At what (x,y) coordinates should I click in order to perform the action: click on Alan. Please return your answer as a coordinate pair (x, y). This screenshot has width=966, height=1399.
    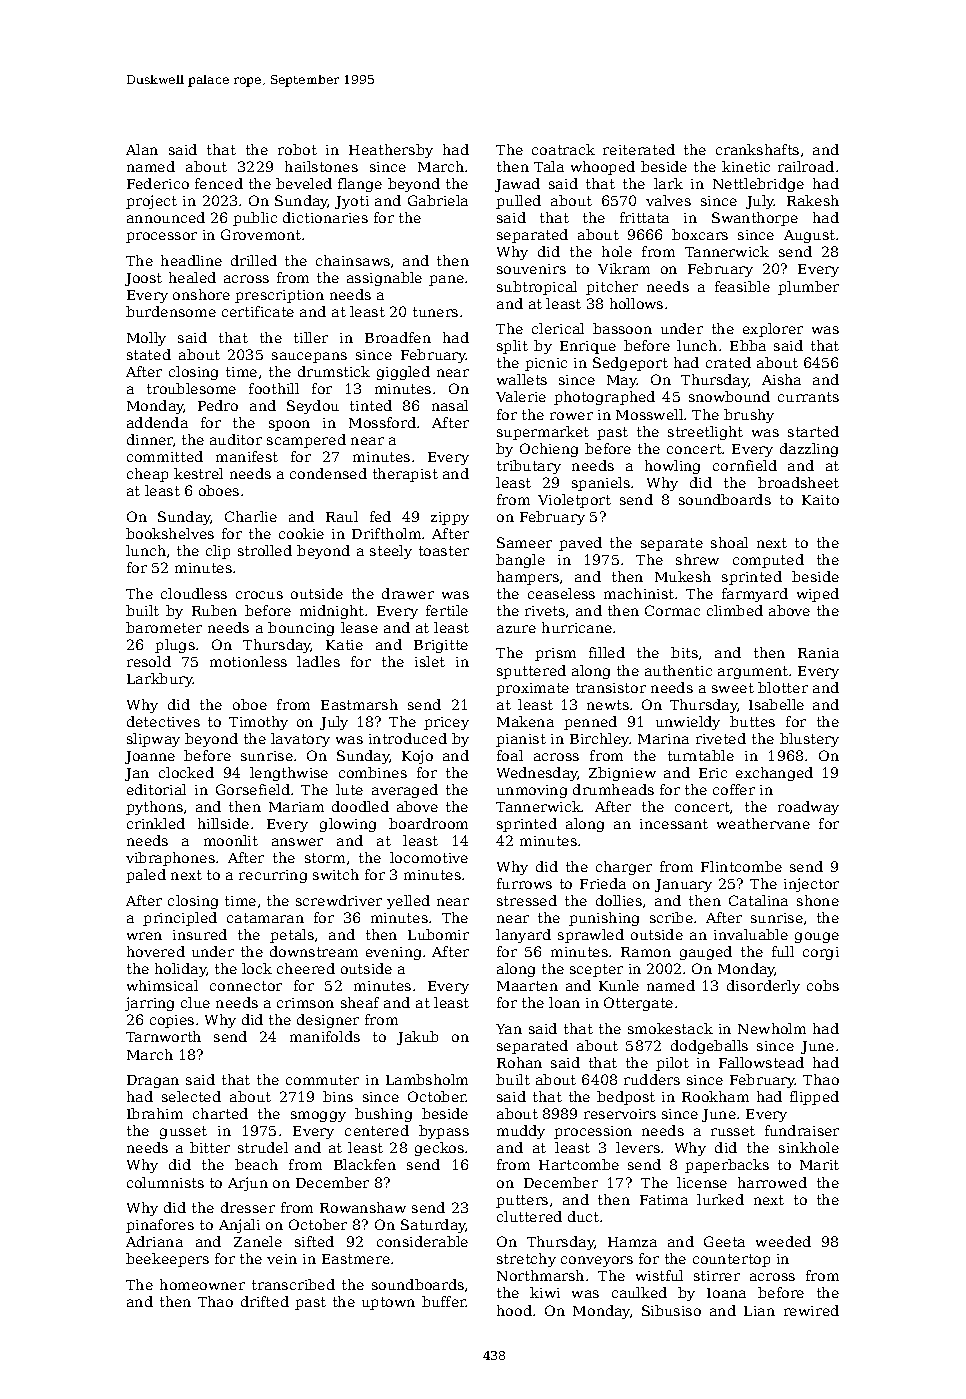
    Looking at the image, I should click on (142, 149).
